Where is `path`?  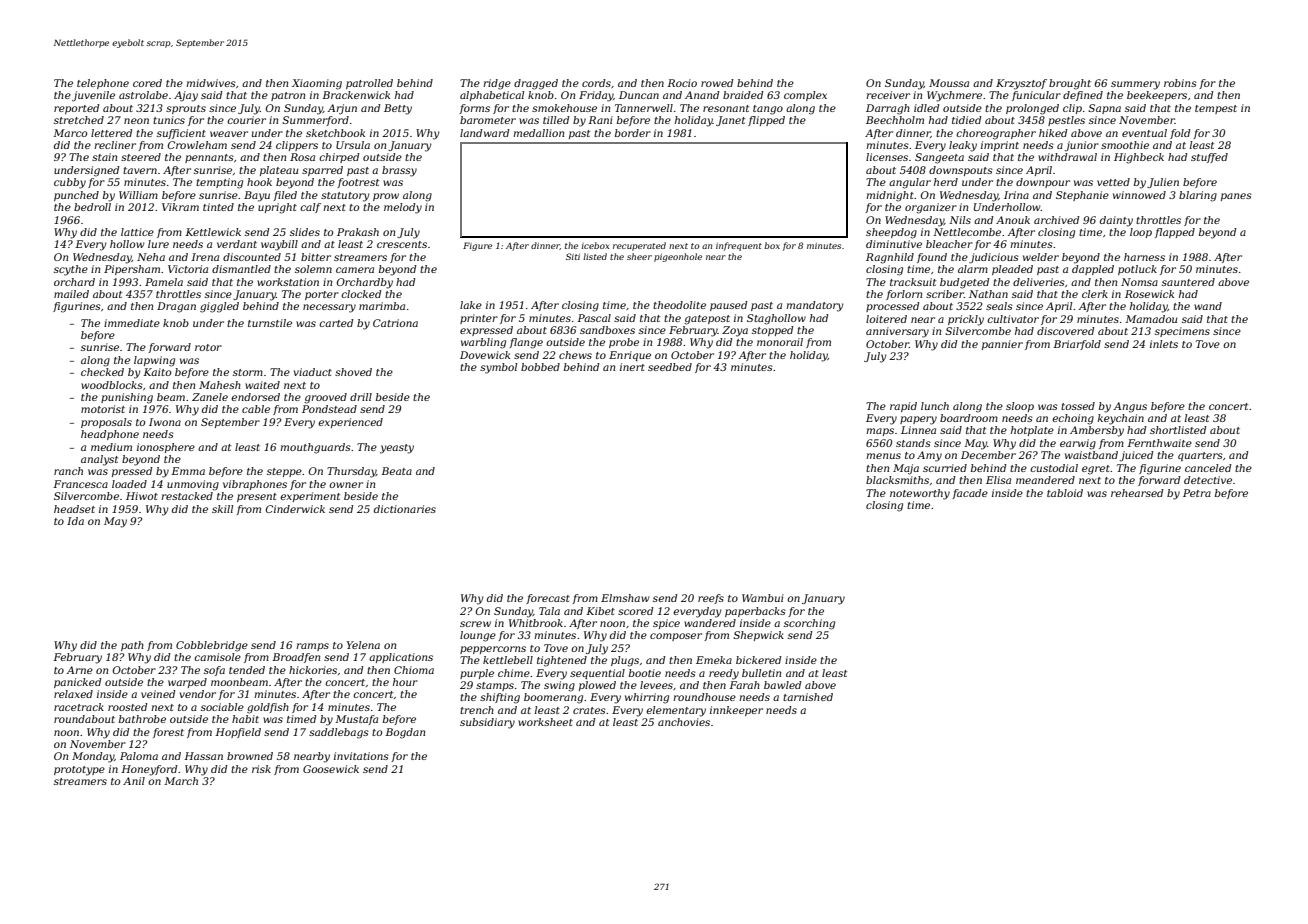
path is located at coordinates (132, 646).
